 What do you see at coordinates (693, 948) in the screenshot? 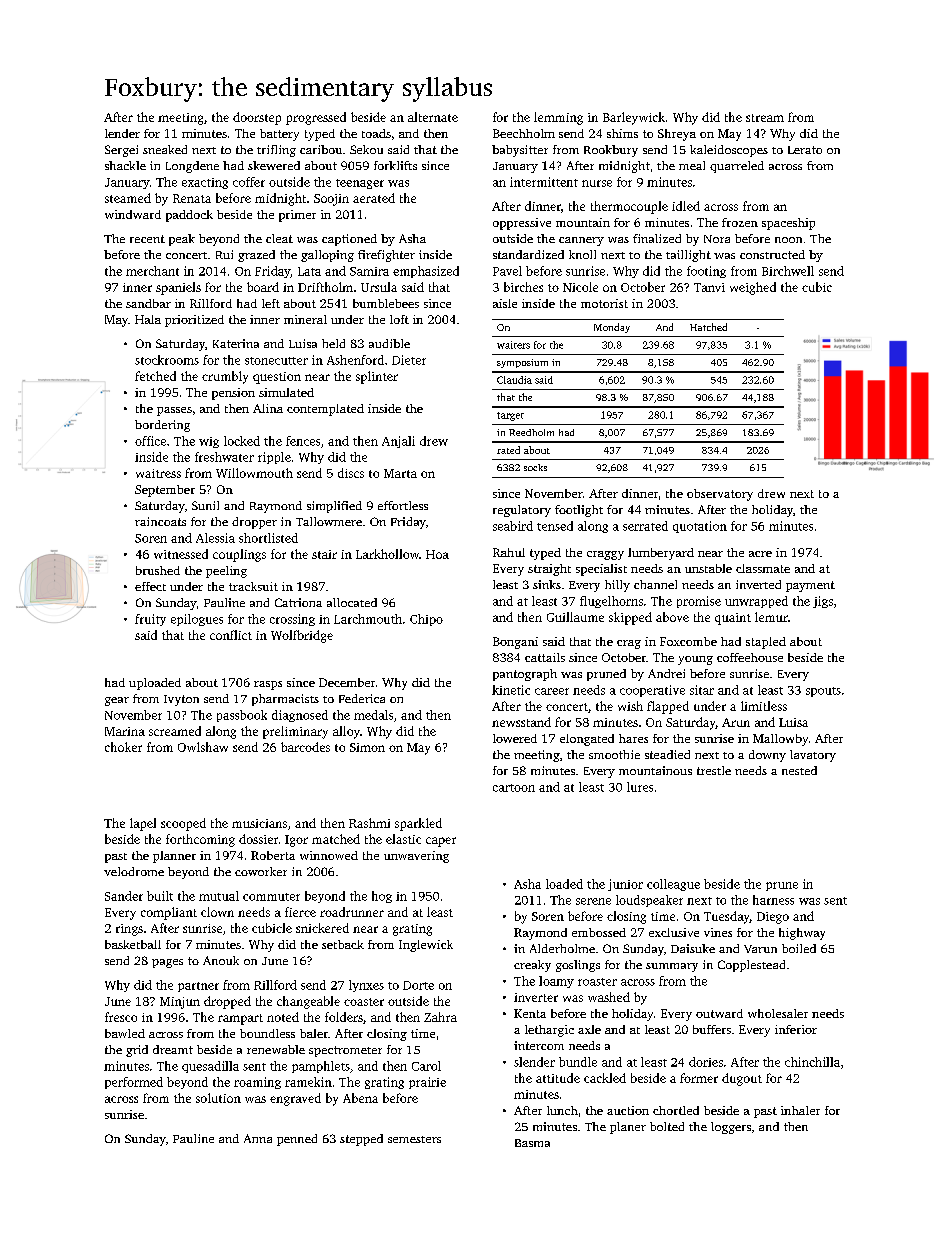
I see `Daisuke` at bounding box center [693, 948].
